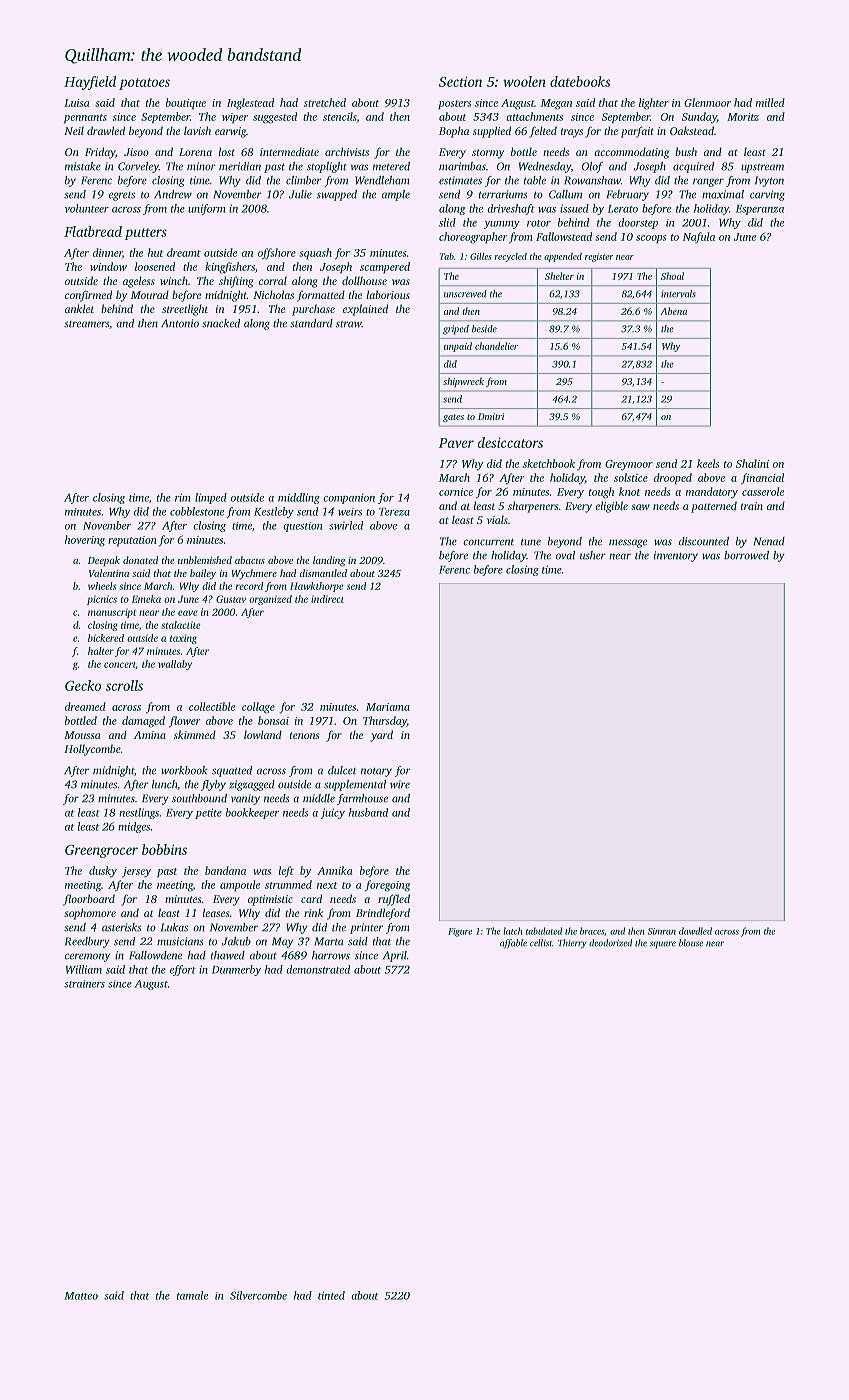 This screenshot has width=849, height=1400. What do you see at coordinates (695, 931) in the screenshot?
I see `dawdled` at bounding box center [695, 931].
